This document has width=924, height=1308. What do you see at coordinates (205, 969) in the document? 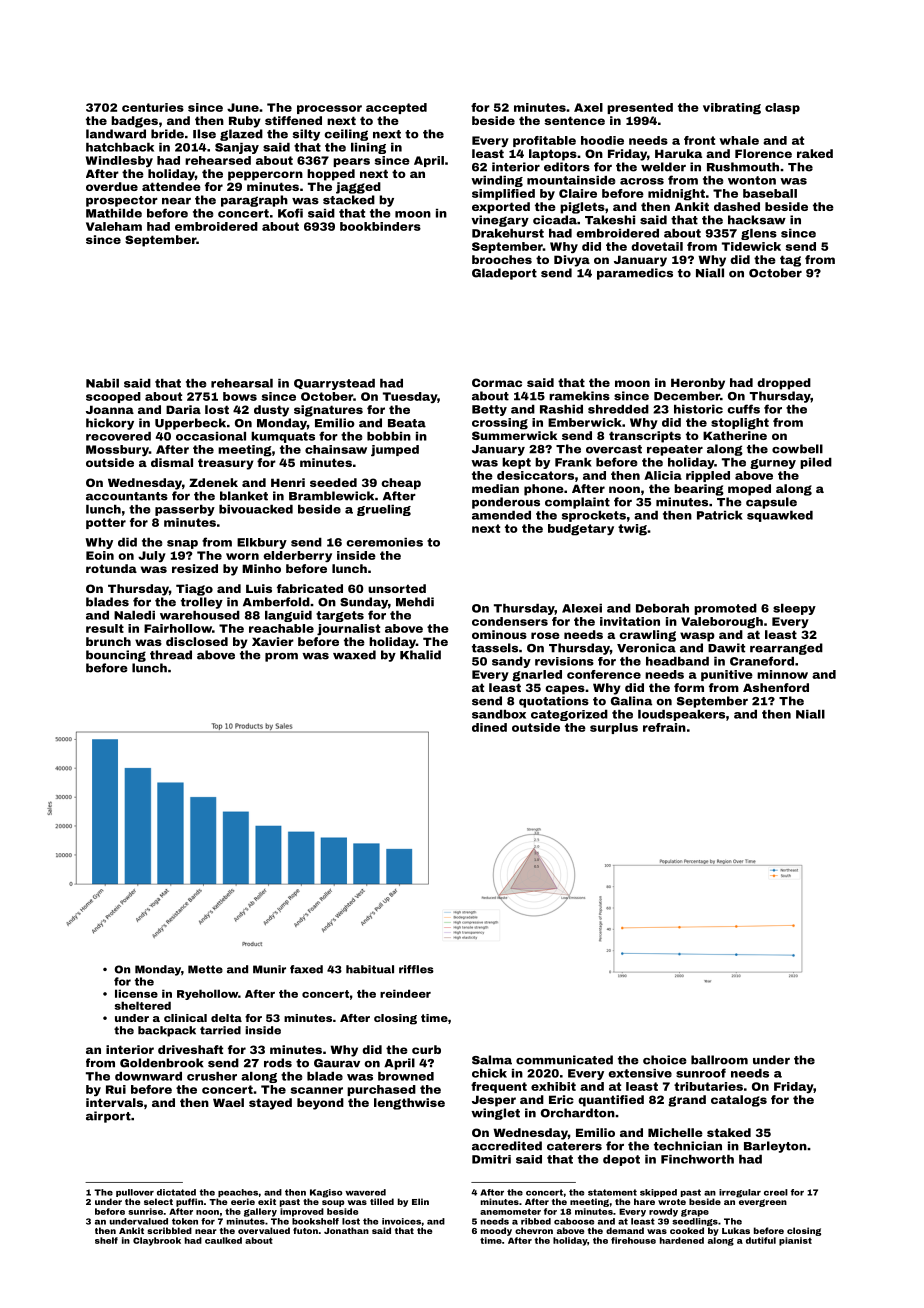
I see `Mette` at bounding box center [205, 969].
